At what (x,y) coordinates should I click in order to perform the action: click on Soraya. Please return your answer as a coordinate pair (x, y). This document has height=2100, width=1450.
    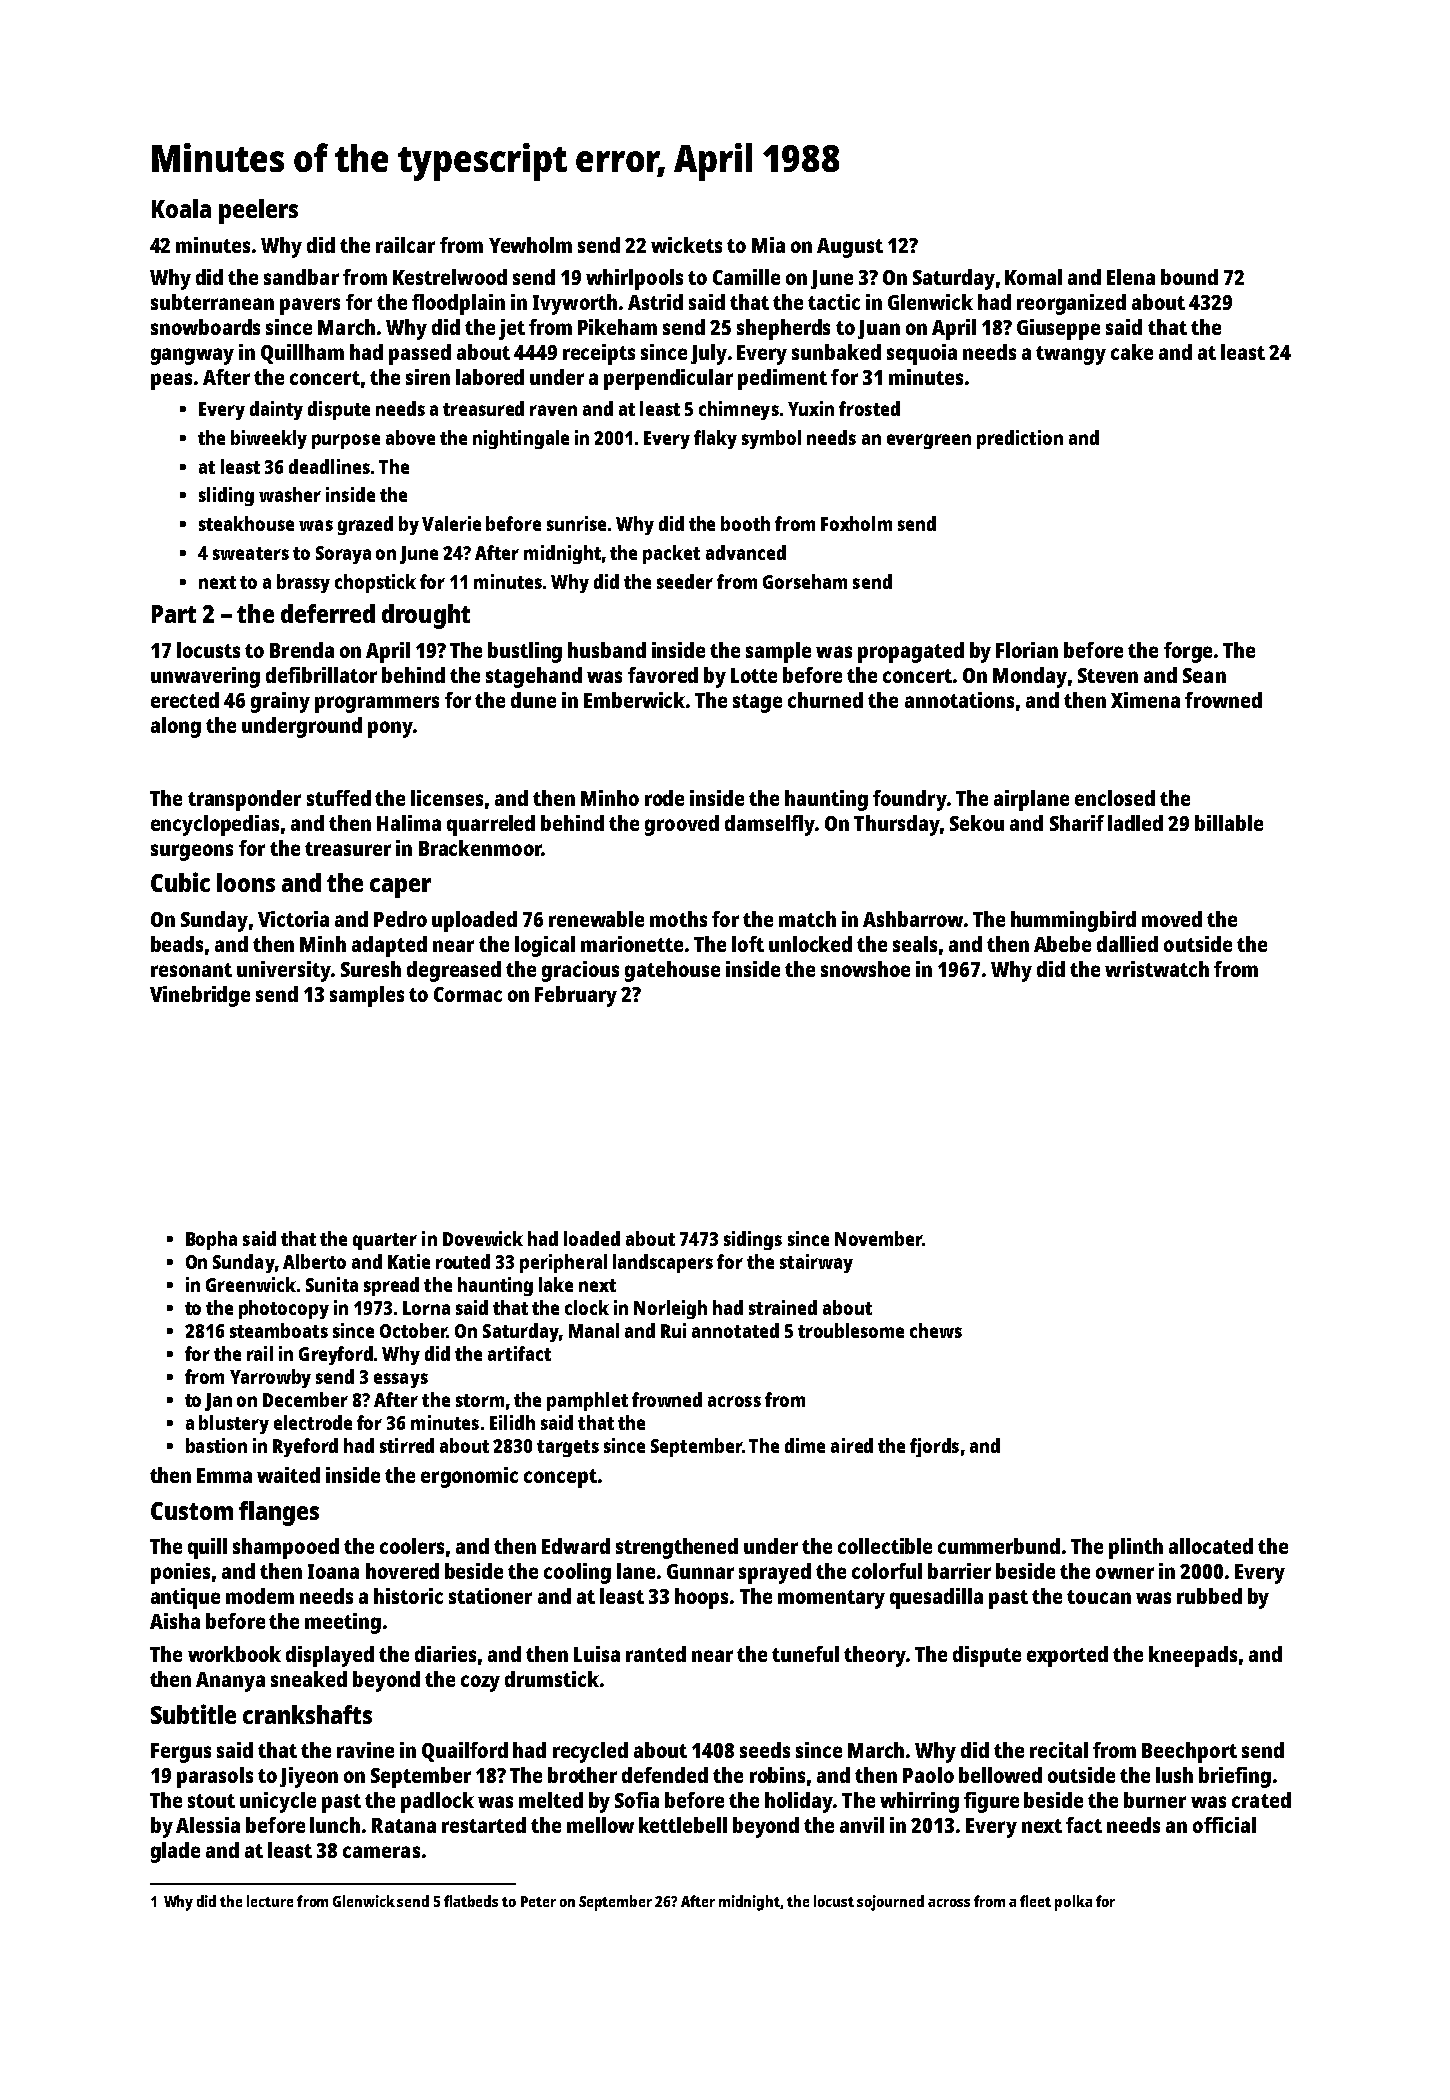
    Looking at the image, I should click on (343, 555).
